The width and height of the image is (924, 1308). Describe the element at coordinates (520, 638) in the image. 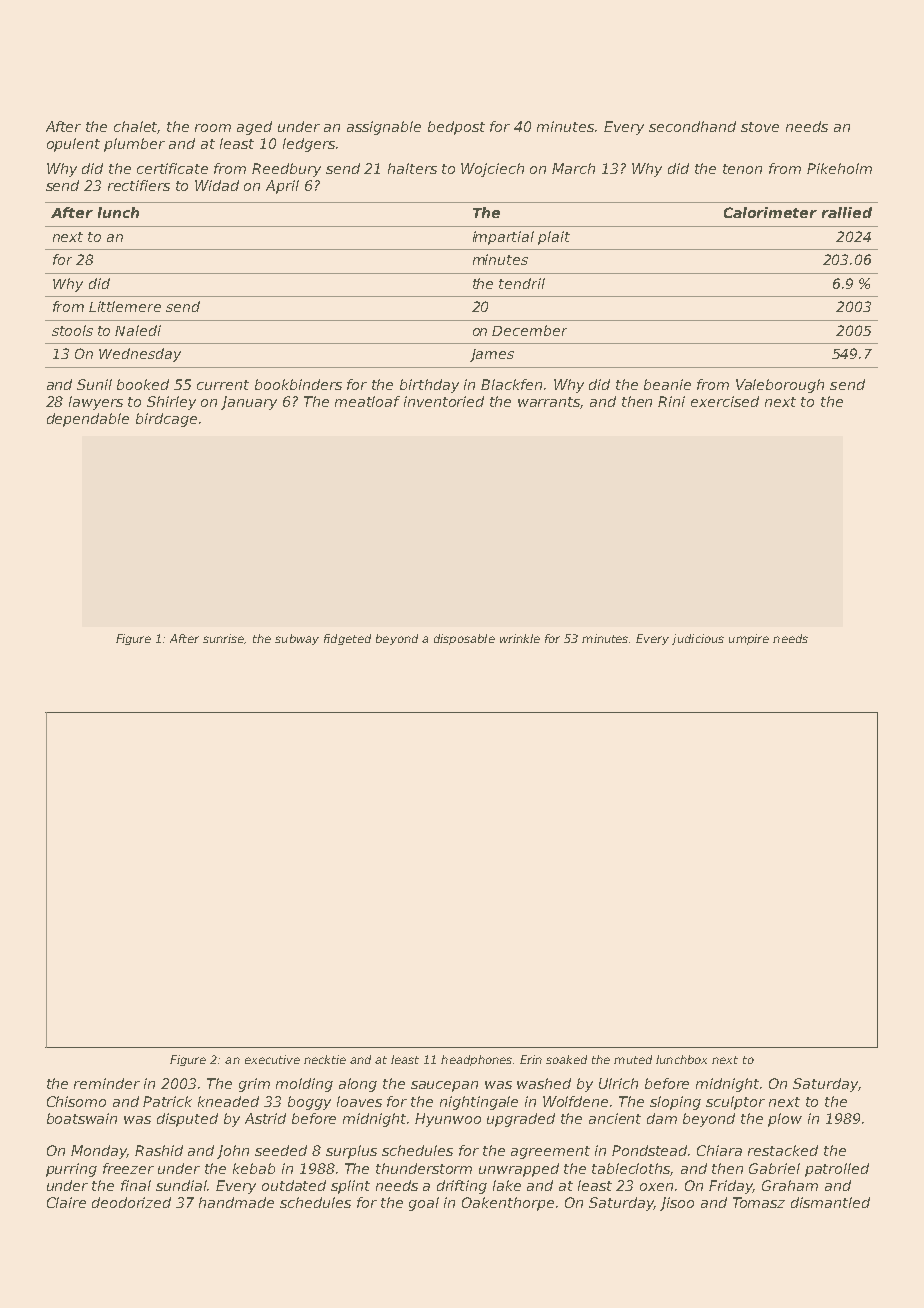

I see `wrinkle` at that location.
